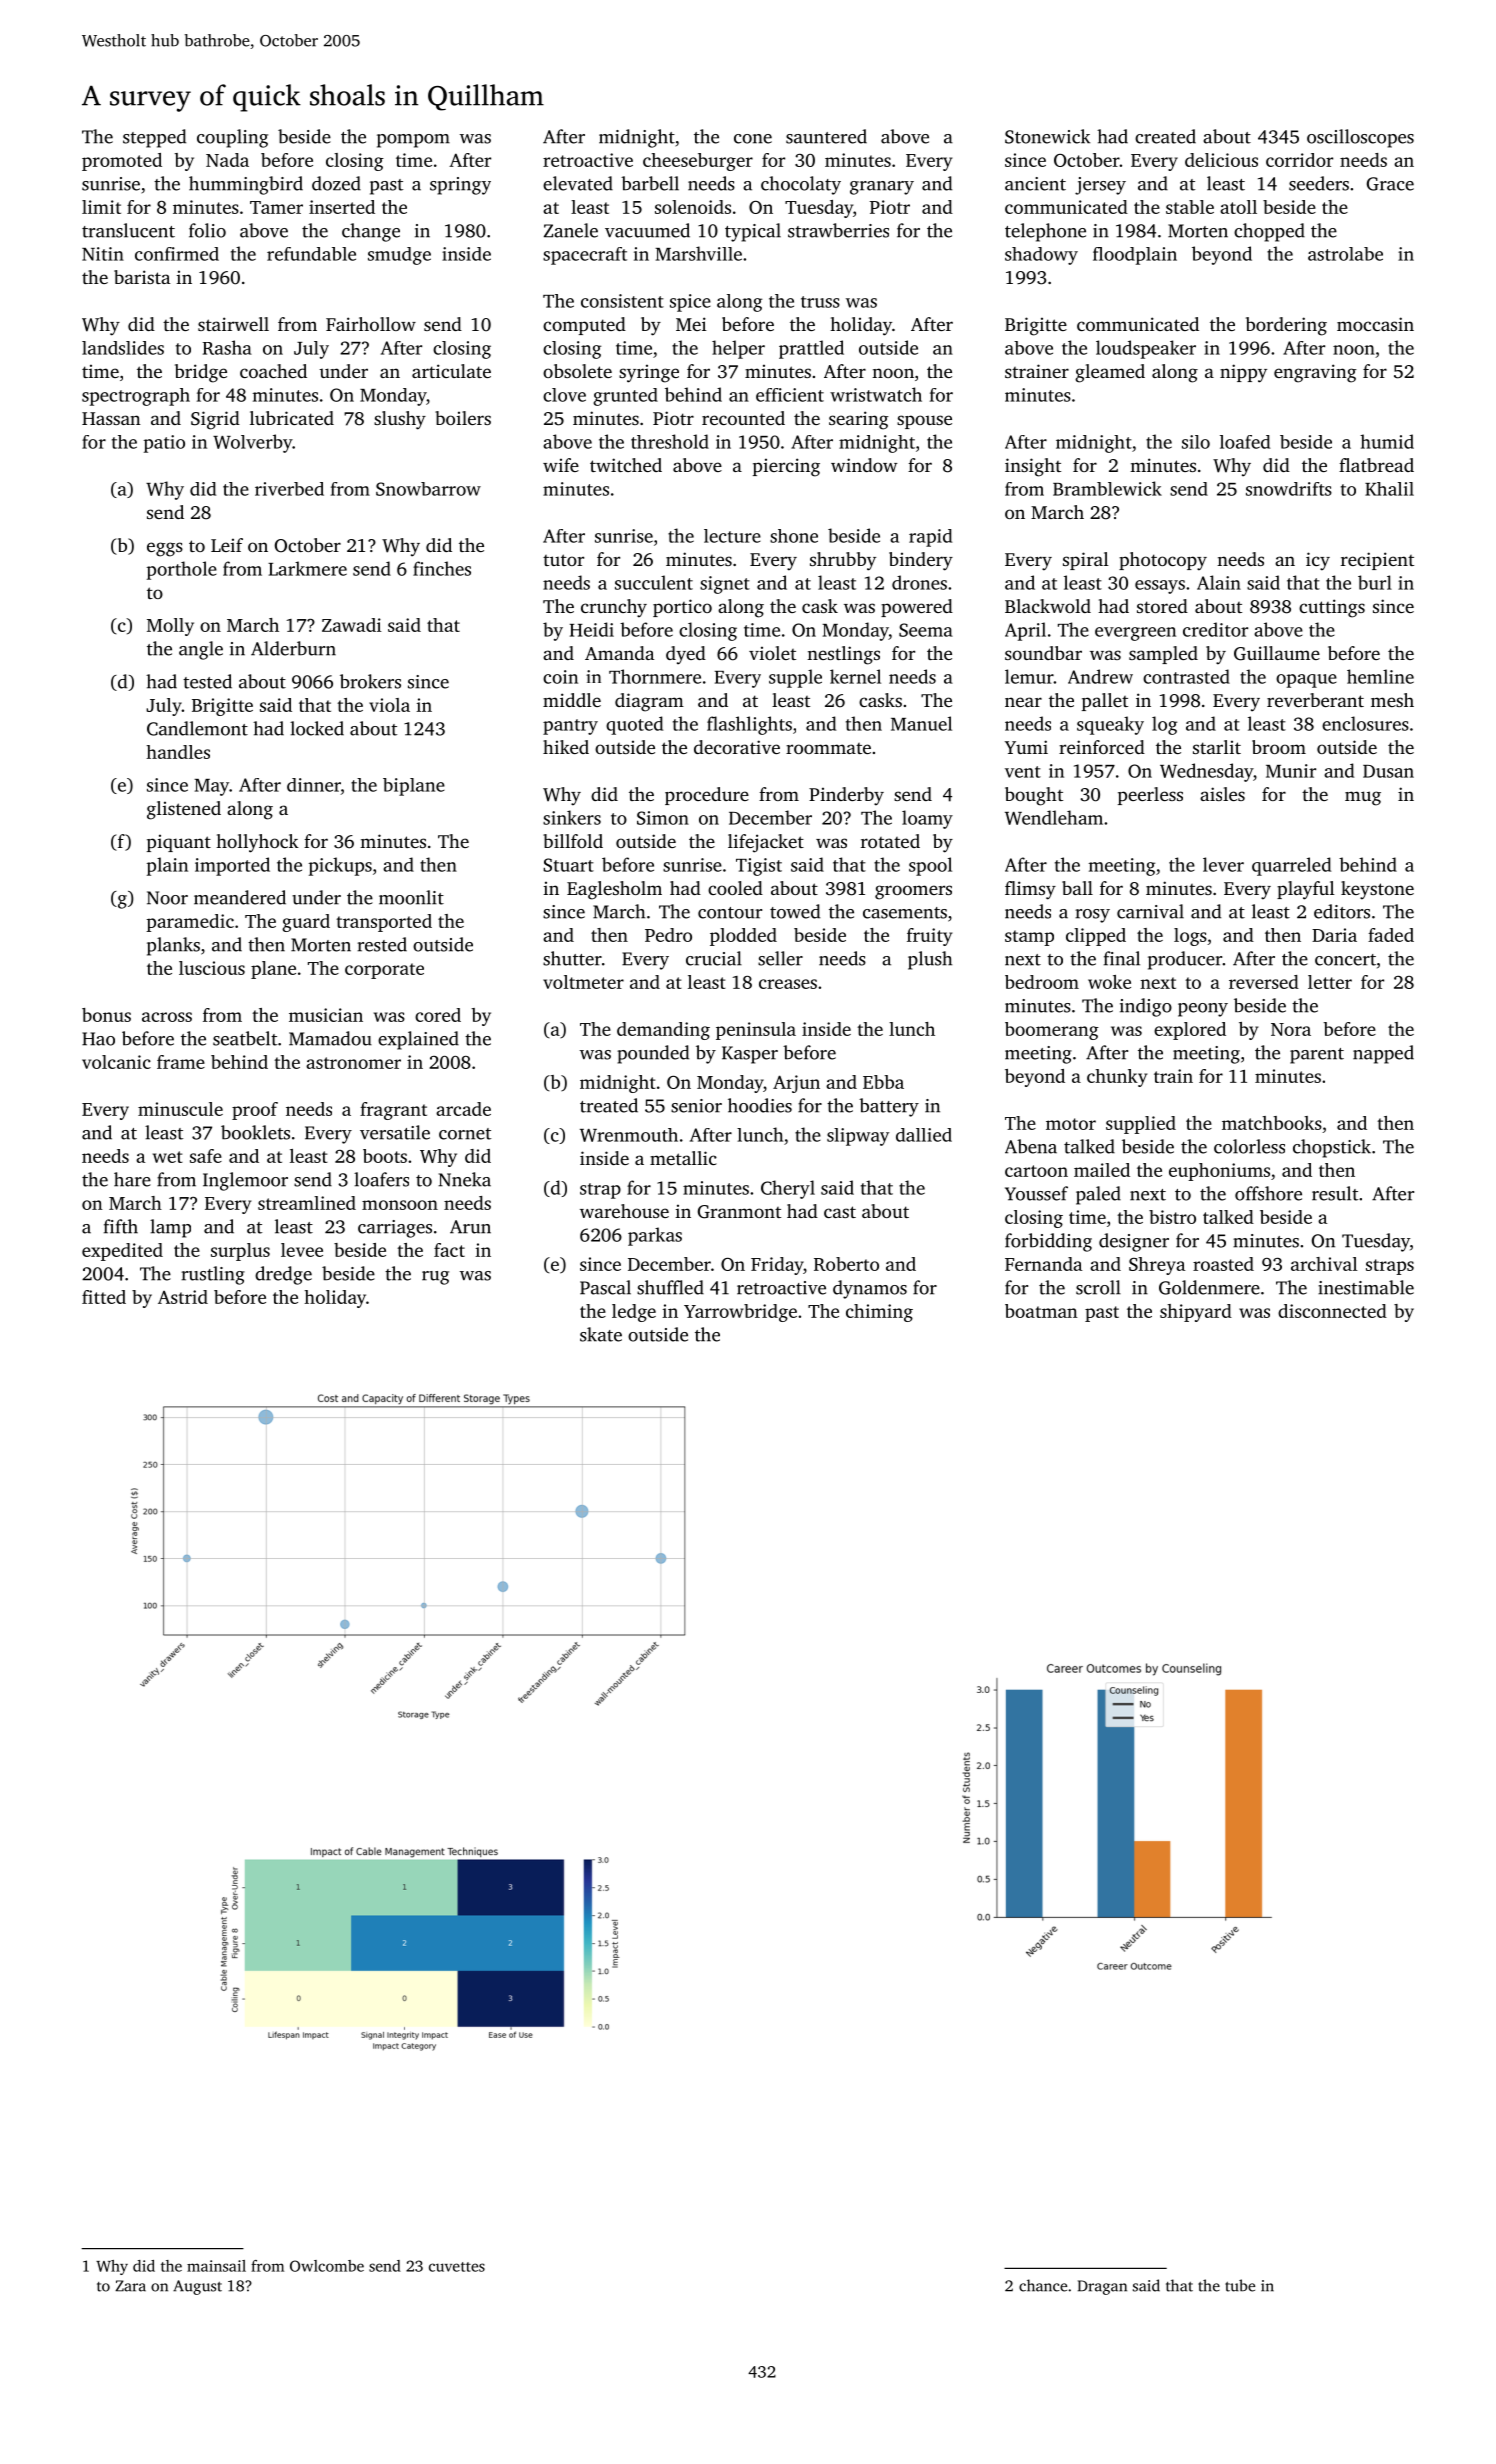 The width and height of the screenshot is (1496, 2464). I want to click on Zara, so click(130, 2286).
